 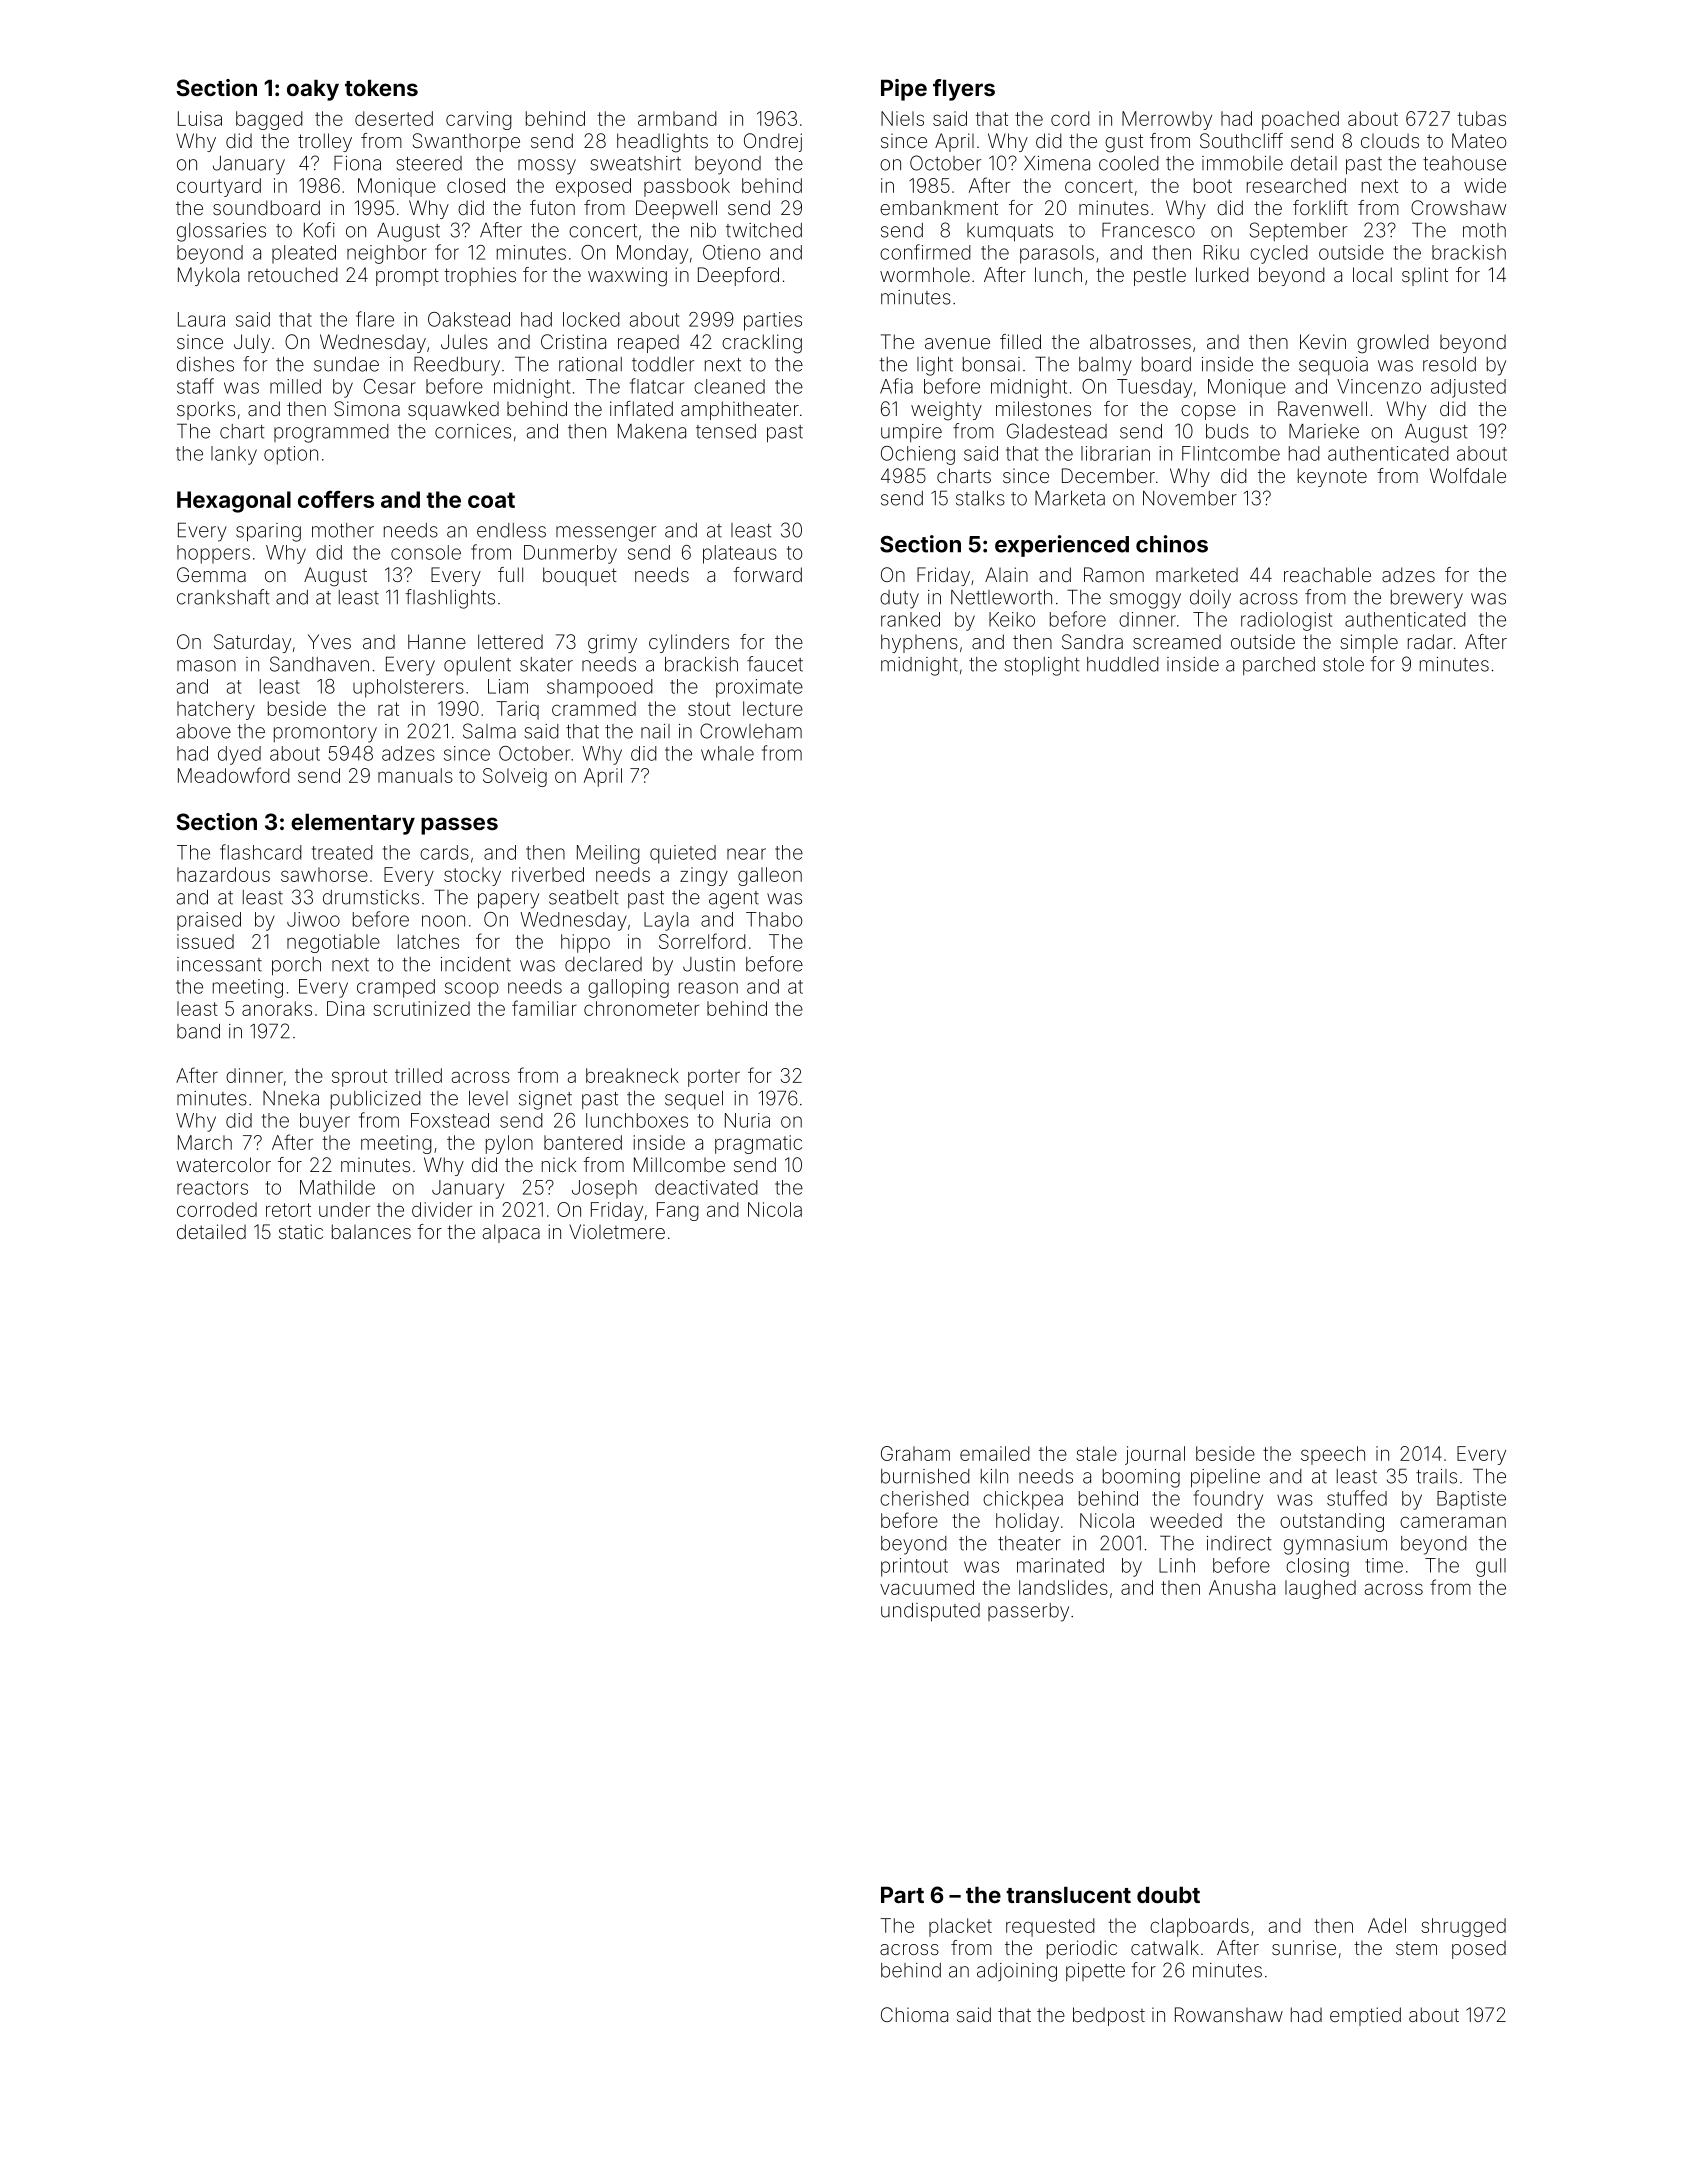 I want to click on placket, so click(x=960, y=1927).
